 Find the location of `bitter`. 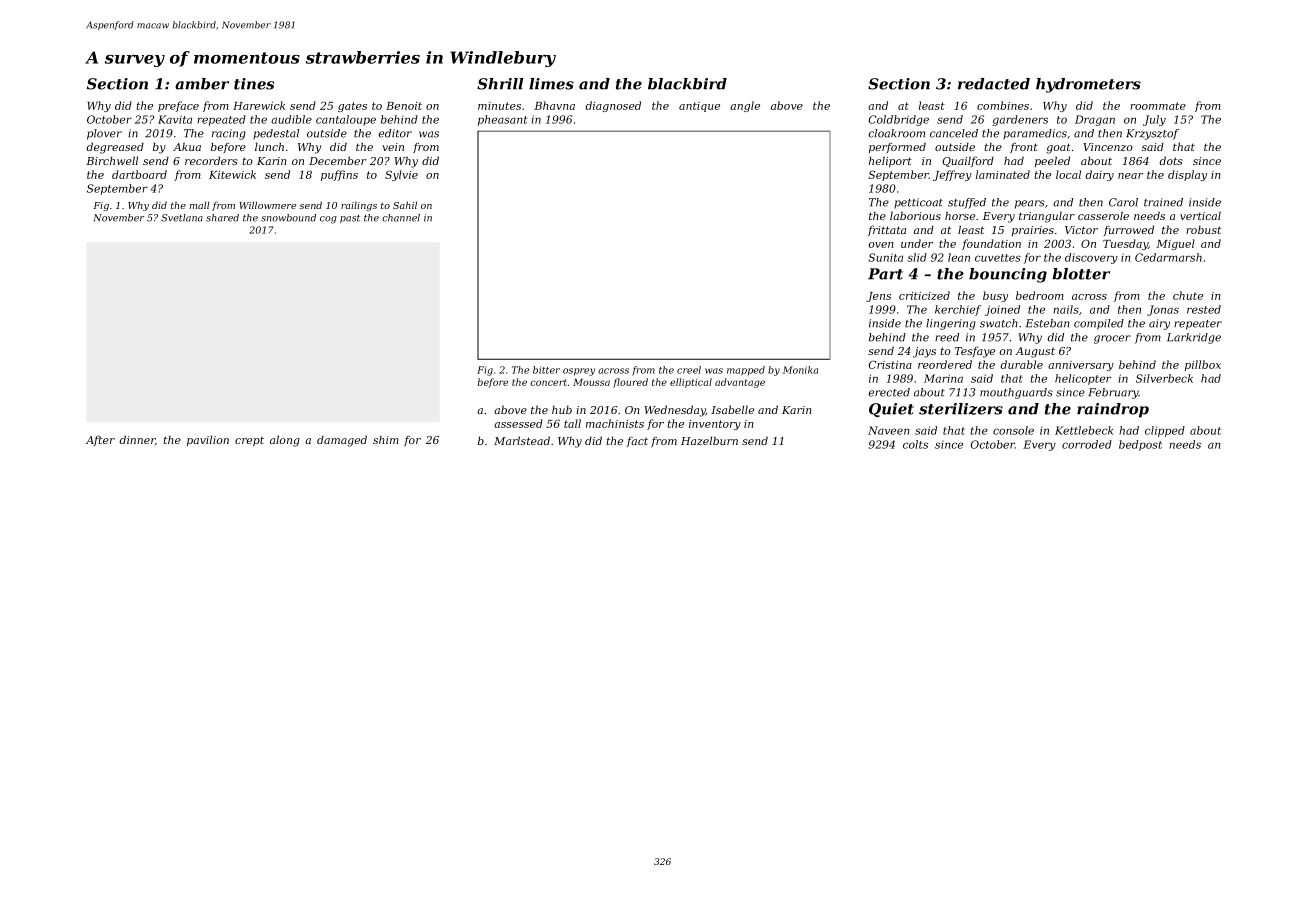

bitter is located at coordinates (546, 370).
